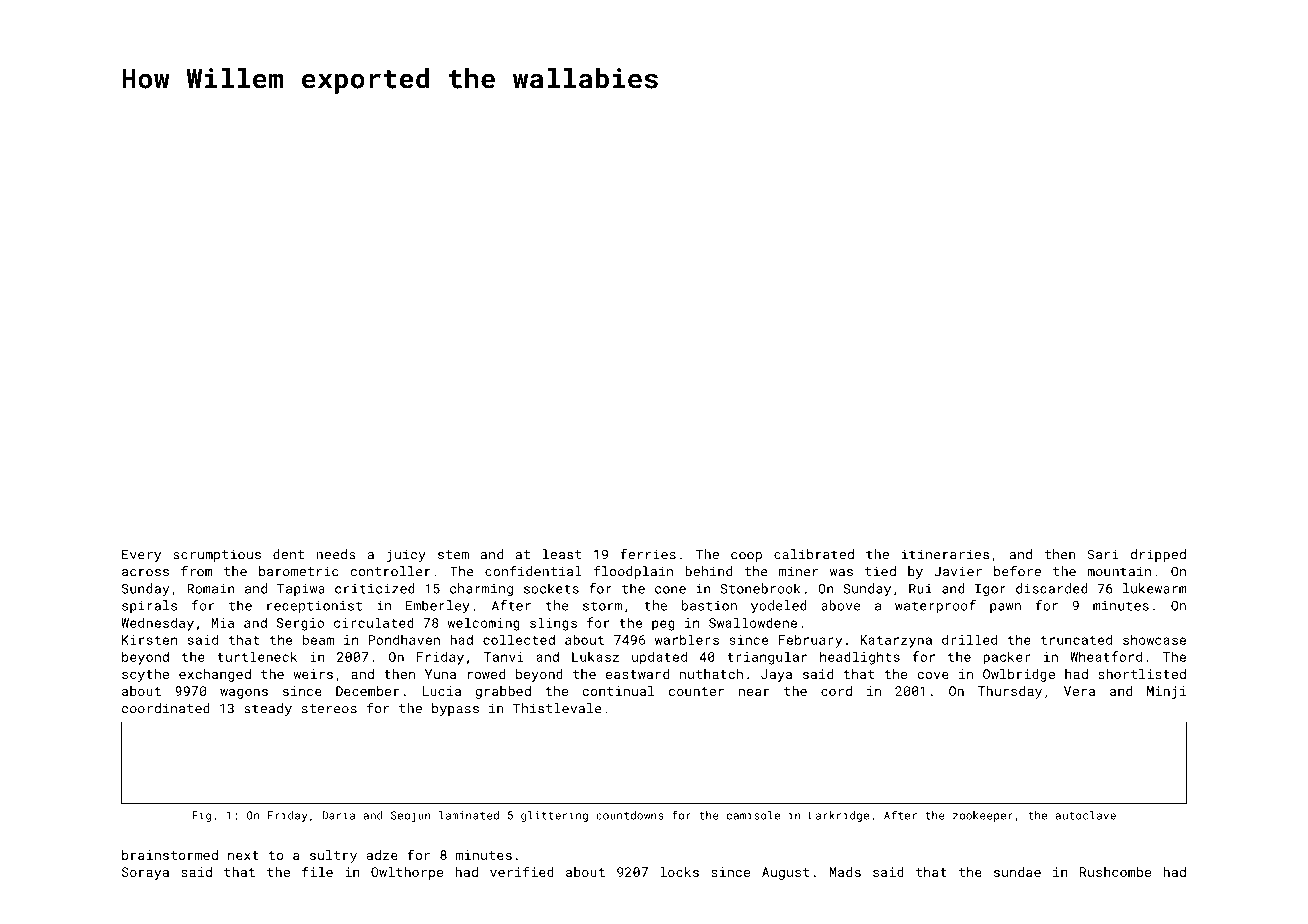  I want to click on Minji, so click(1166, 692).
